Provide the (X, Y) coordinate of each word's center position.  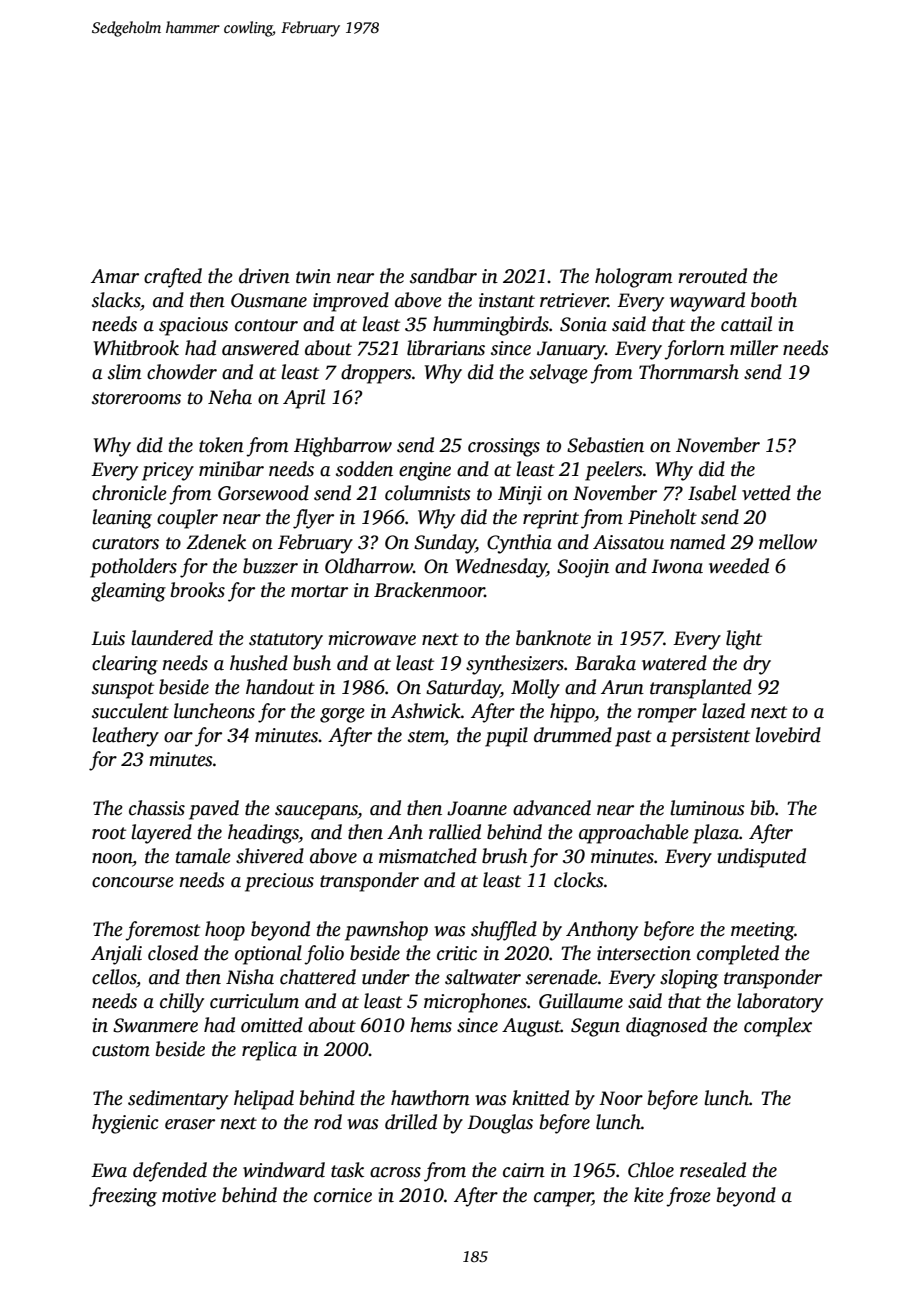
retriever (574, 300)
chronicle (129, 493)
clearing (125, 665)
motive (189, 1195)
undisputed (762, 858)
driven (264, 276)
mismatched (428, 856)
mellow (788, 542)
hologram (633, 278)
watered (674, 663)
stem (426, 737)
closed (173, 953)
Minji (520, 495)
